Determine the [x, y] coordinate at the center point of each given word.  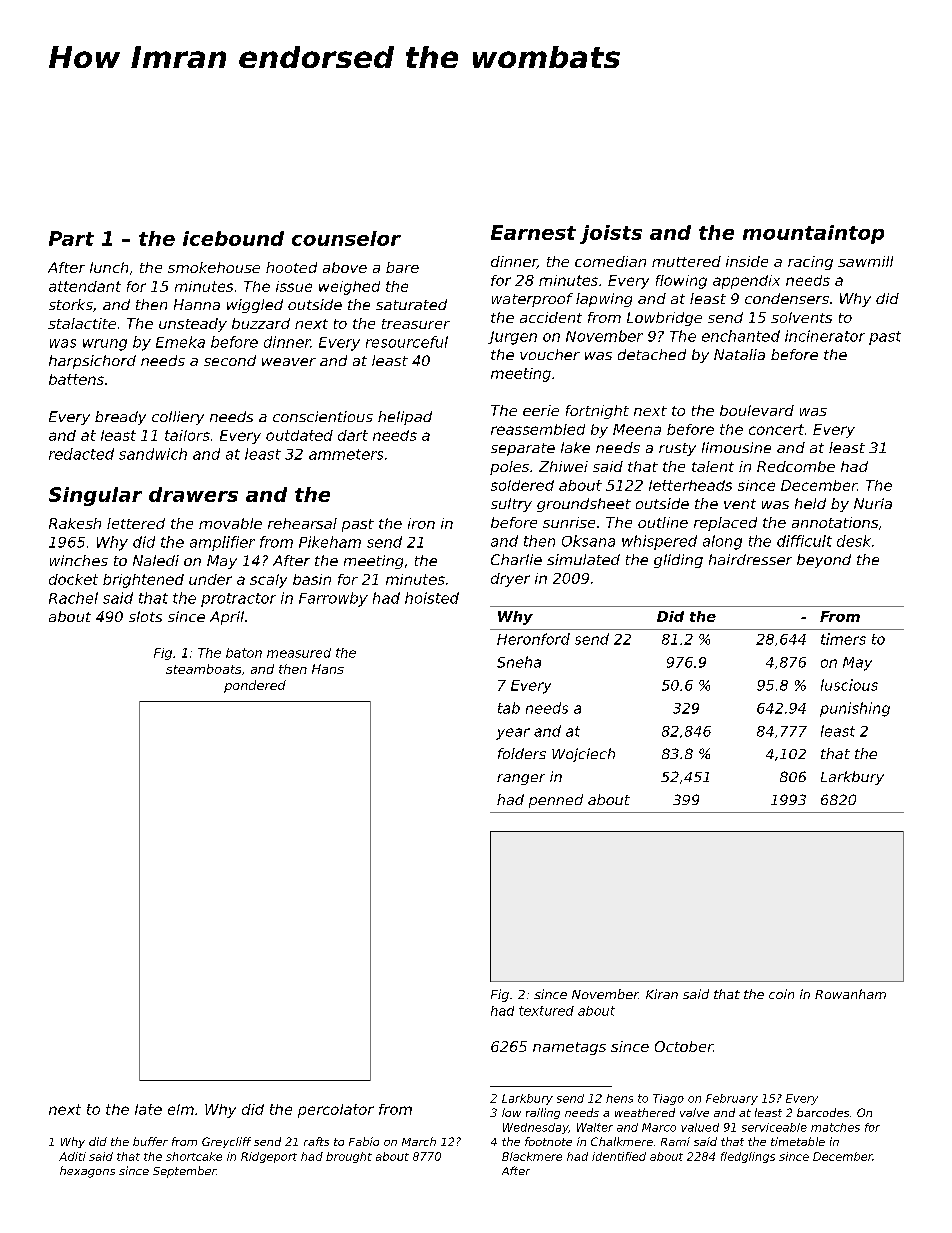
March [419, 1141]
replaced [725, 524]
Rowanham [850, 994]
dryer [510, 580]
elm [181, 1109]
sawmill [865, 261]
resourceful [407, 342]
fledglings [748, 1157]
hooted [291, 267]
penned [556, 801]
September [184, 1172]
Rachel [73, 598]
